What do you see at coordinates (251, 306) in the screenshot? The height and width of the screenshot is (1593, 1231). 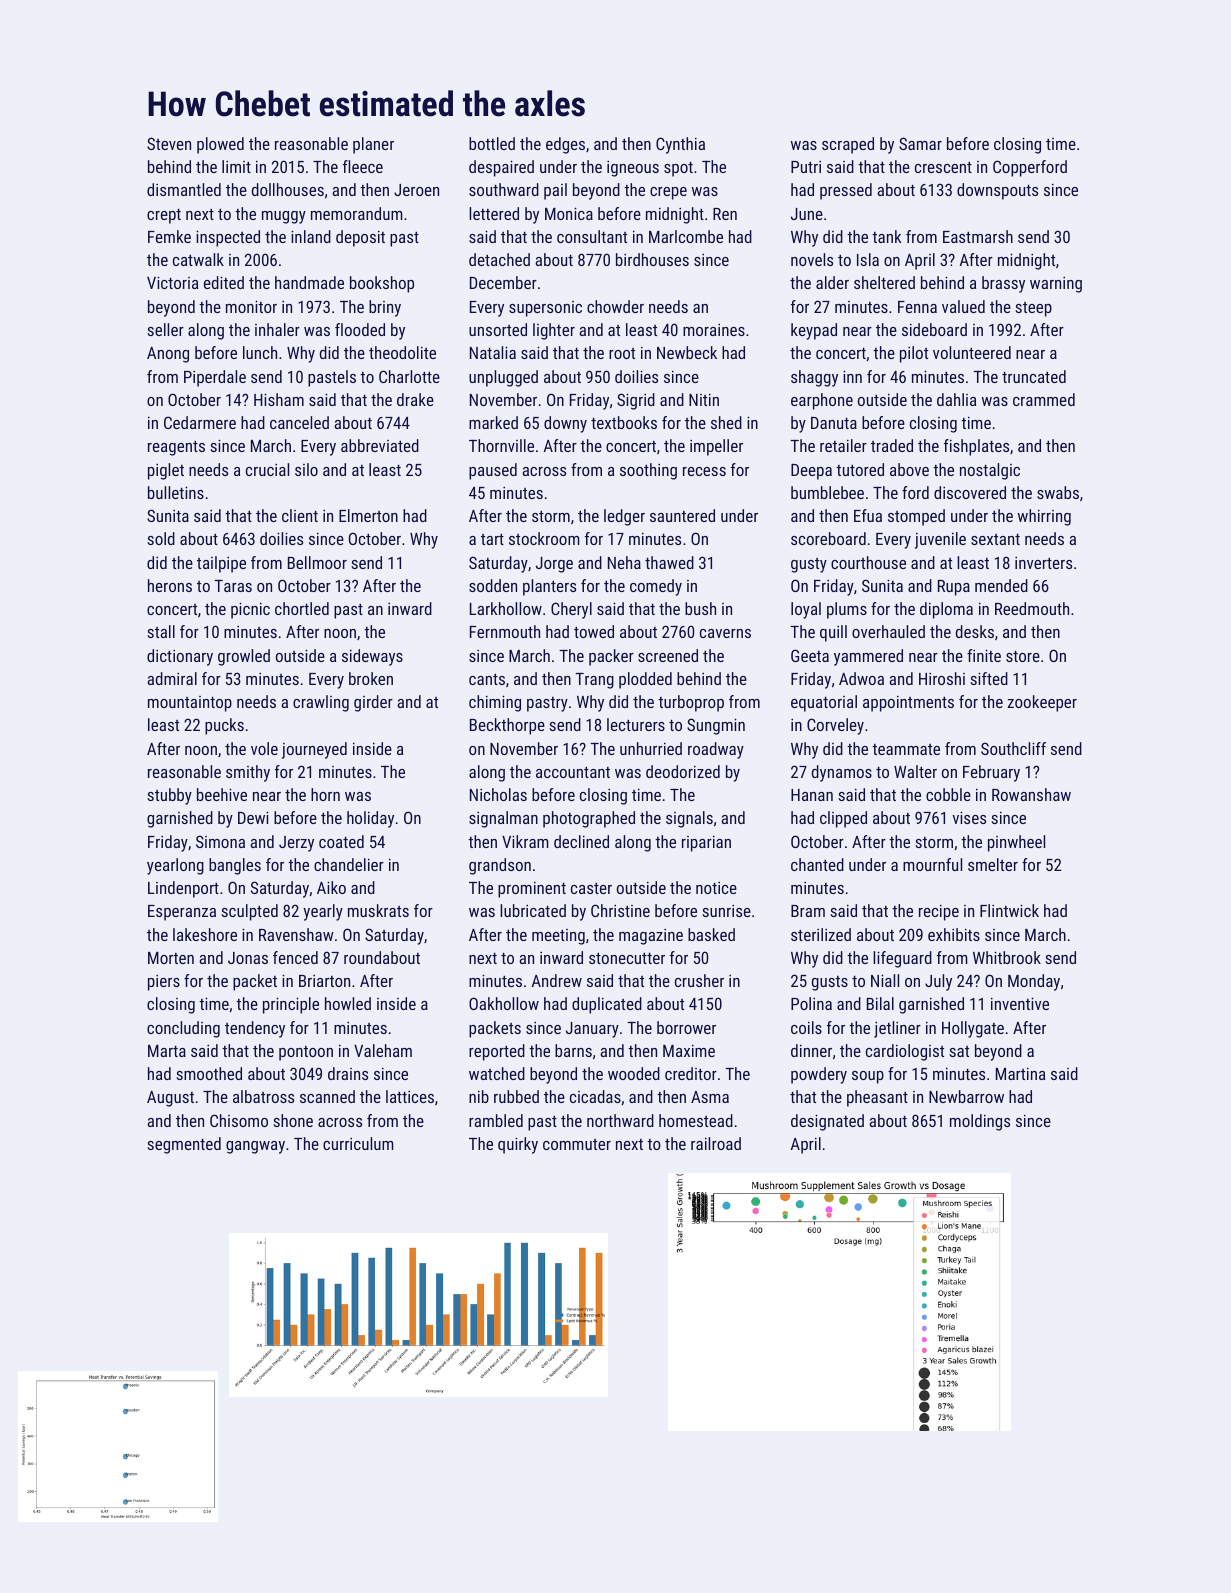 I see `monitor` at bounding box center [251, 306].
